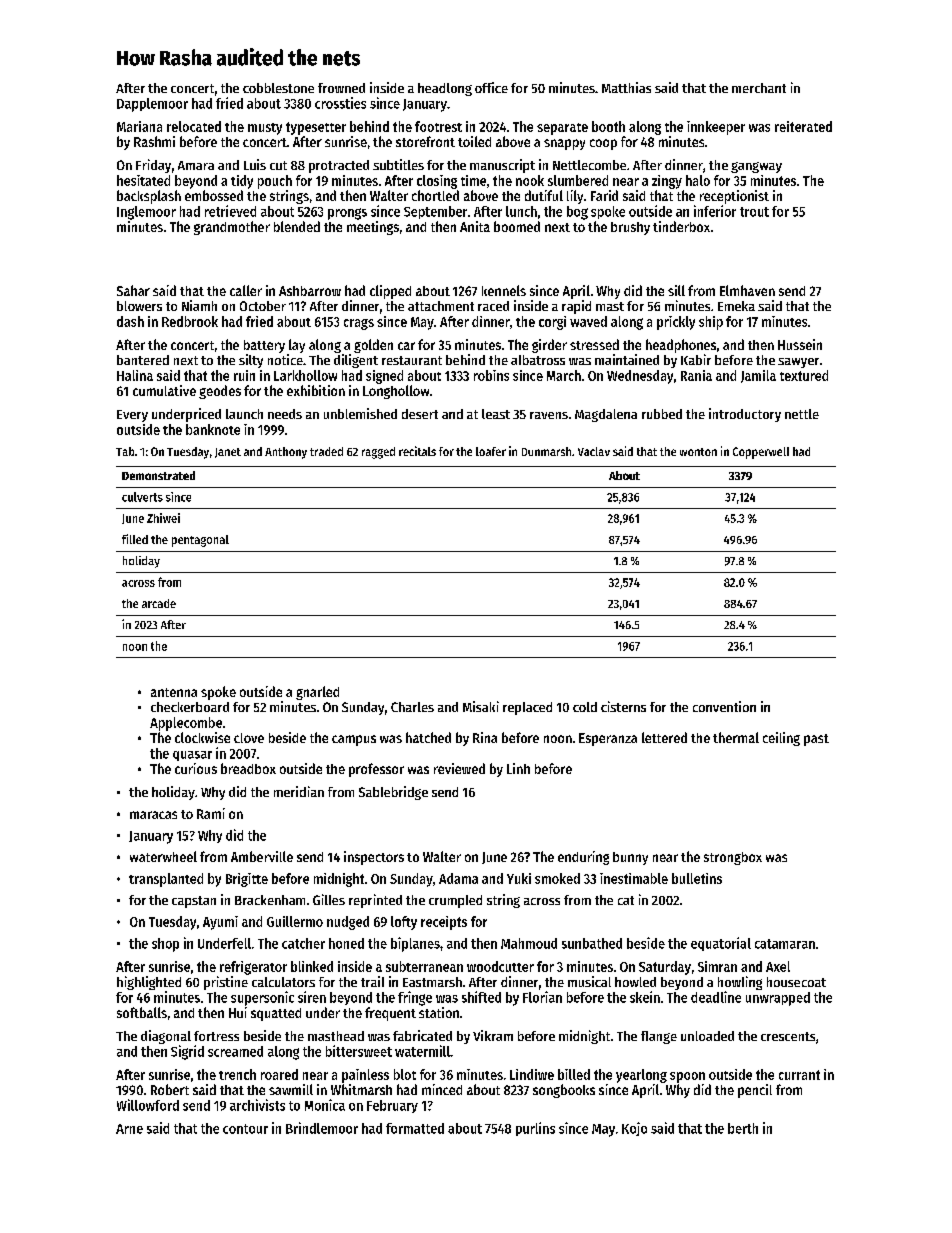  What do you see at coordinates (249, 738) in the screenshot?
I see `clove` at bounding box center [249, 738].
